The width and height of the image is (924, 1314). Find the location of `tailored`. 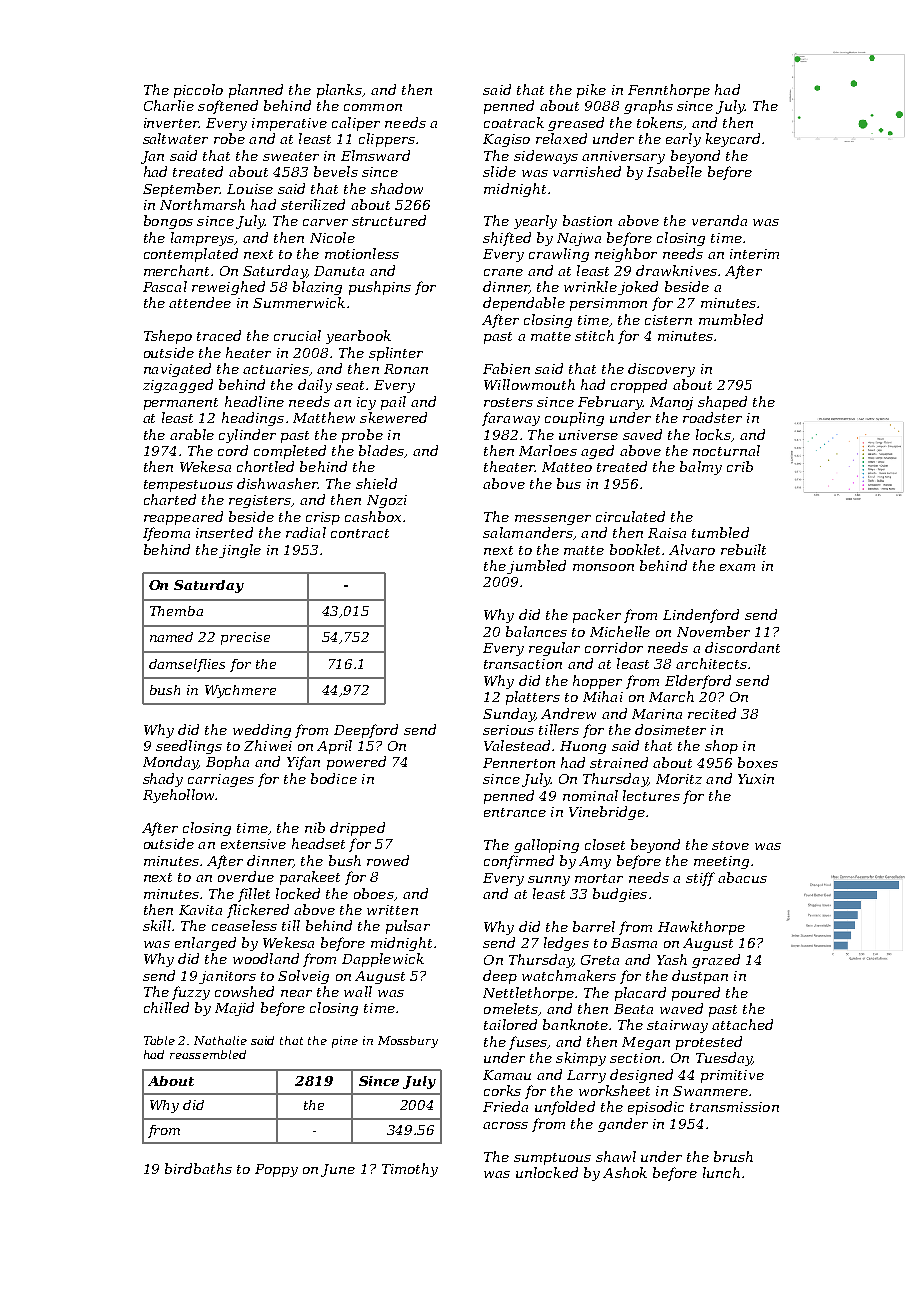

tailored is located at coordinates (510, 1024).
